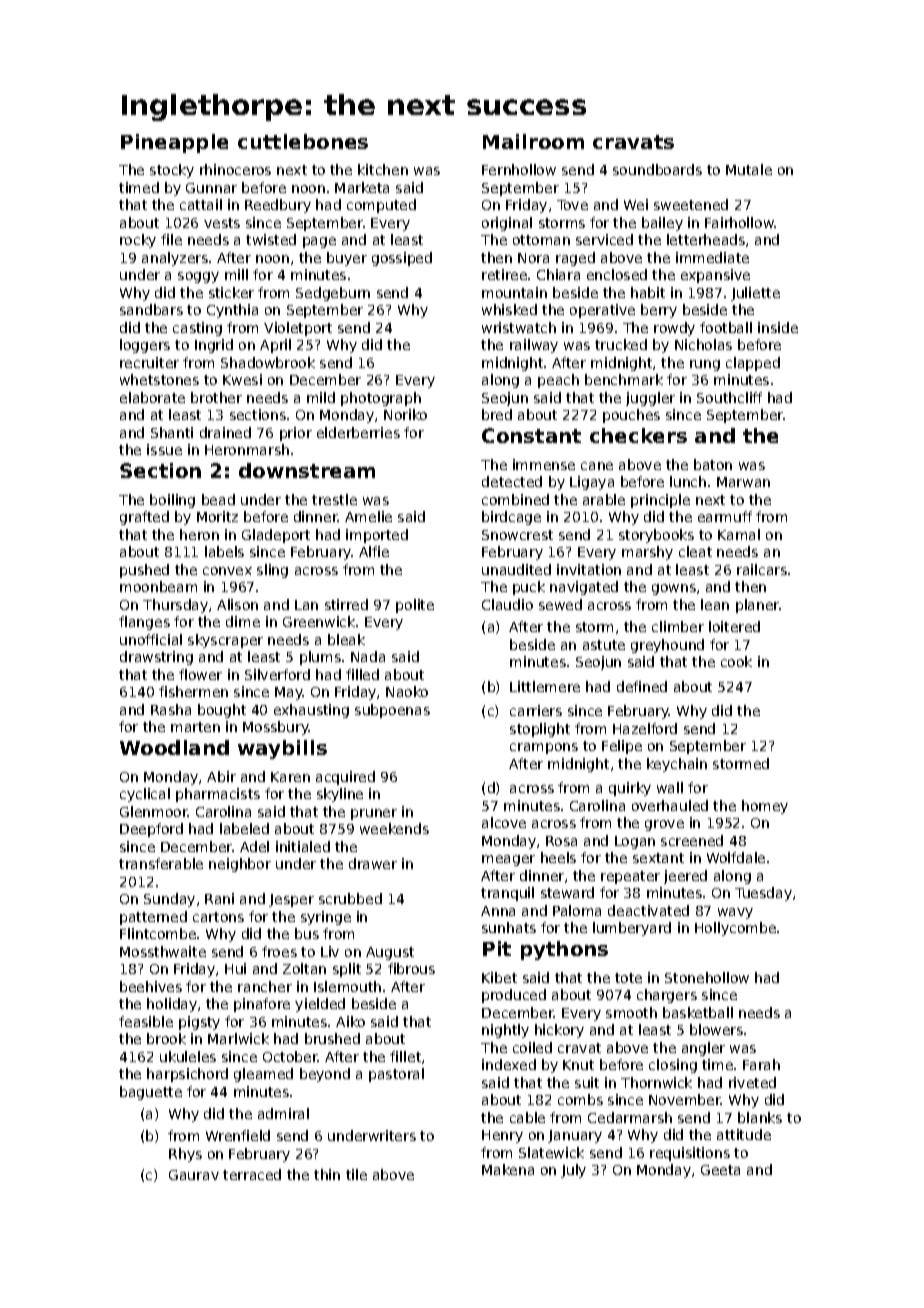  What do you see at coordinates (517, 535) in the screenshot?
I see `Snowcrest` at bounding box center [517, 535].
